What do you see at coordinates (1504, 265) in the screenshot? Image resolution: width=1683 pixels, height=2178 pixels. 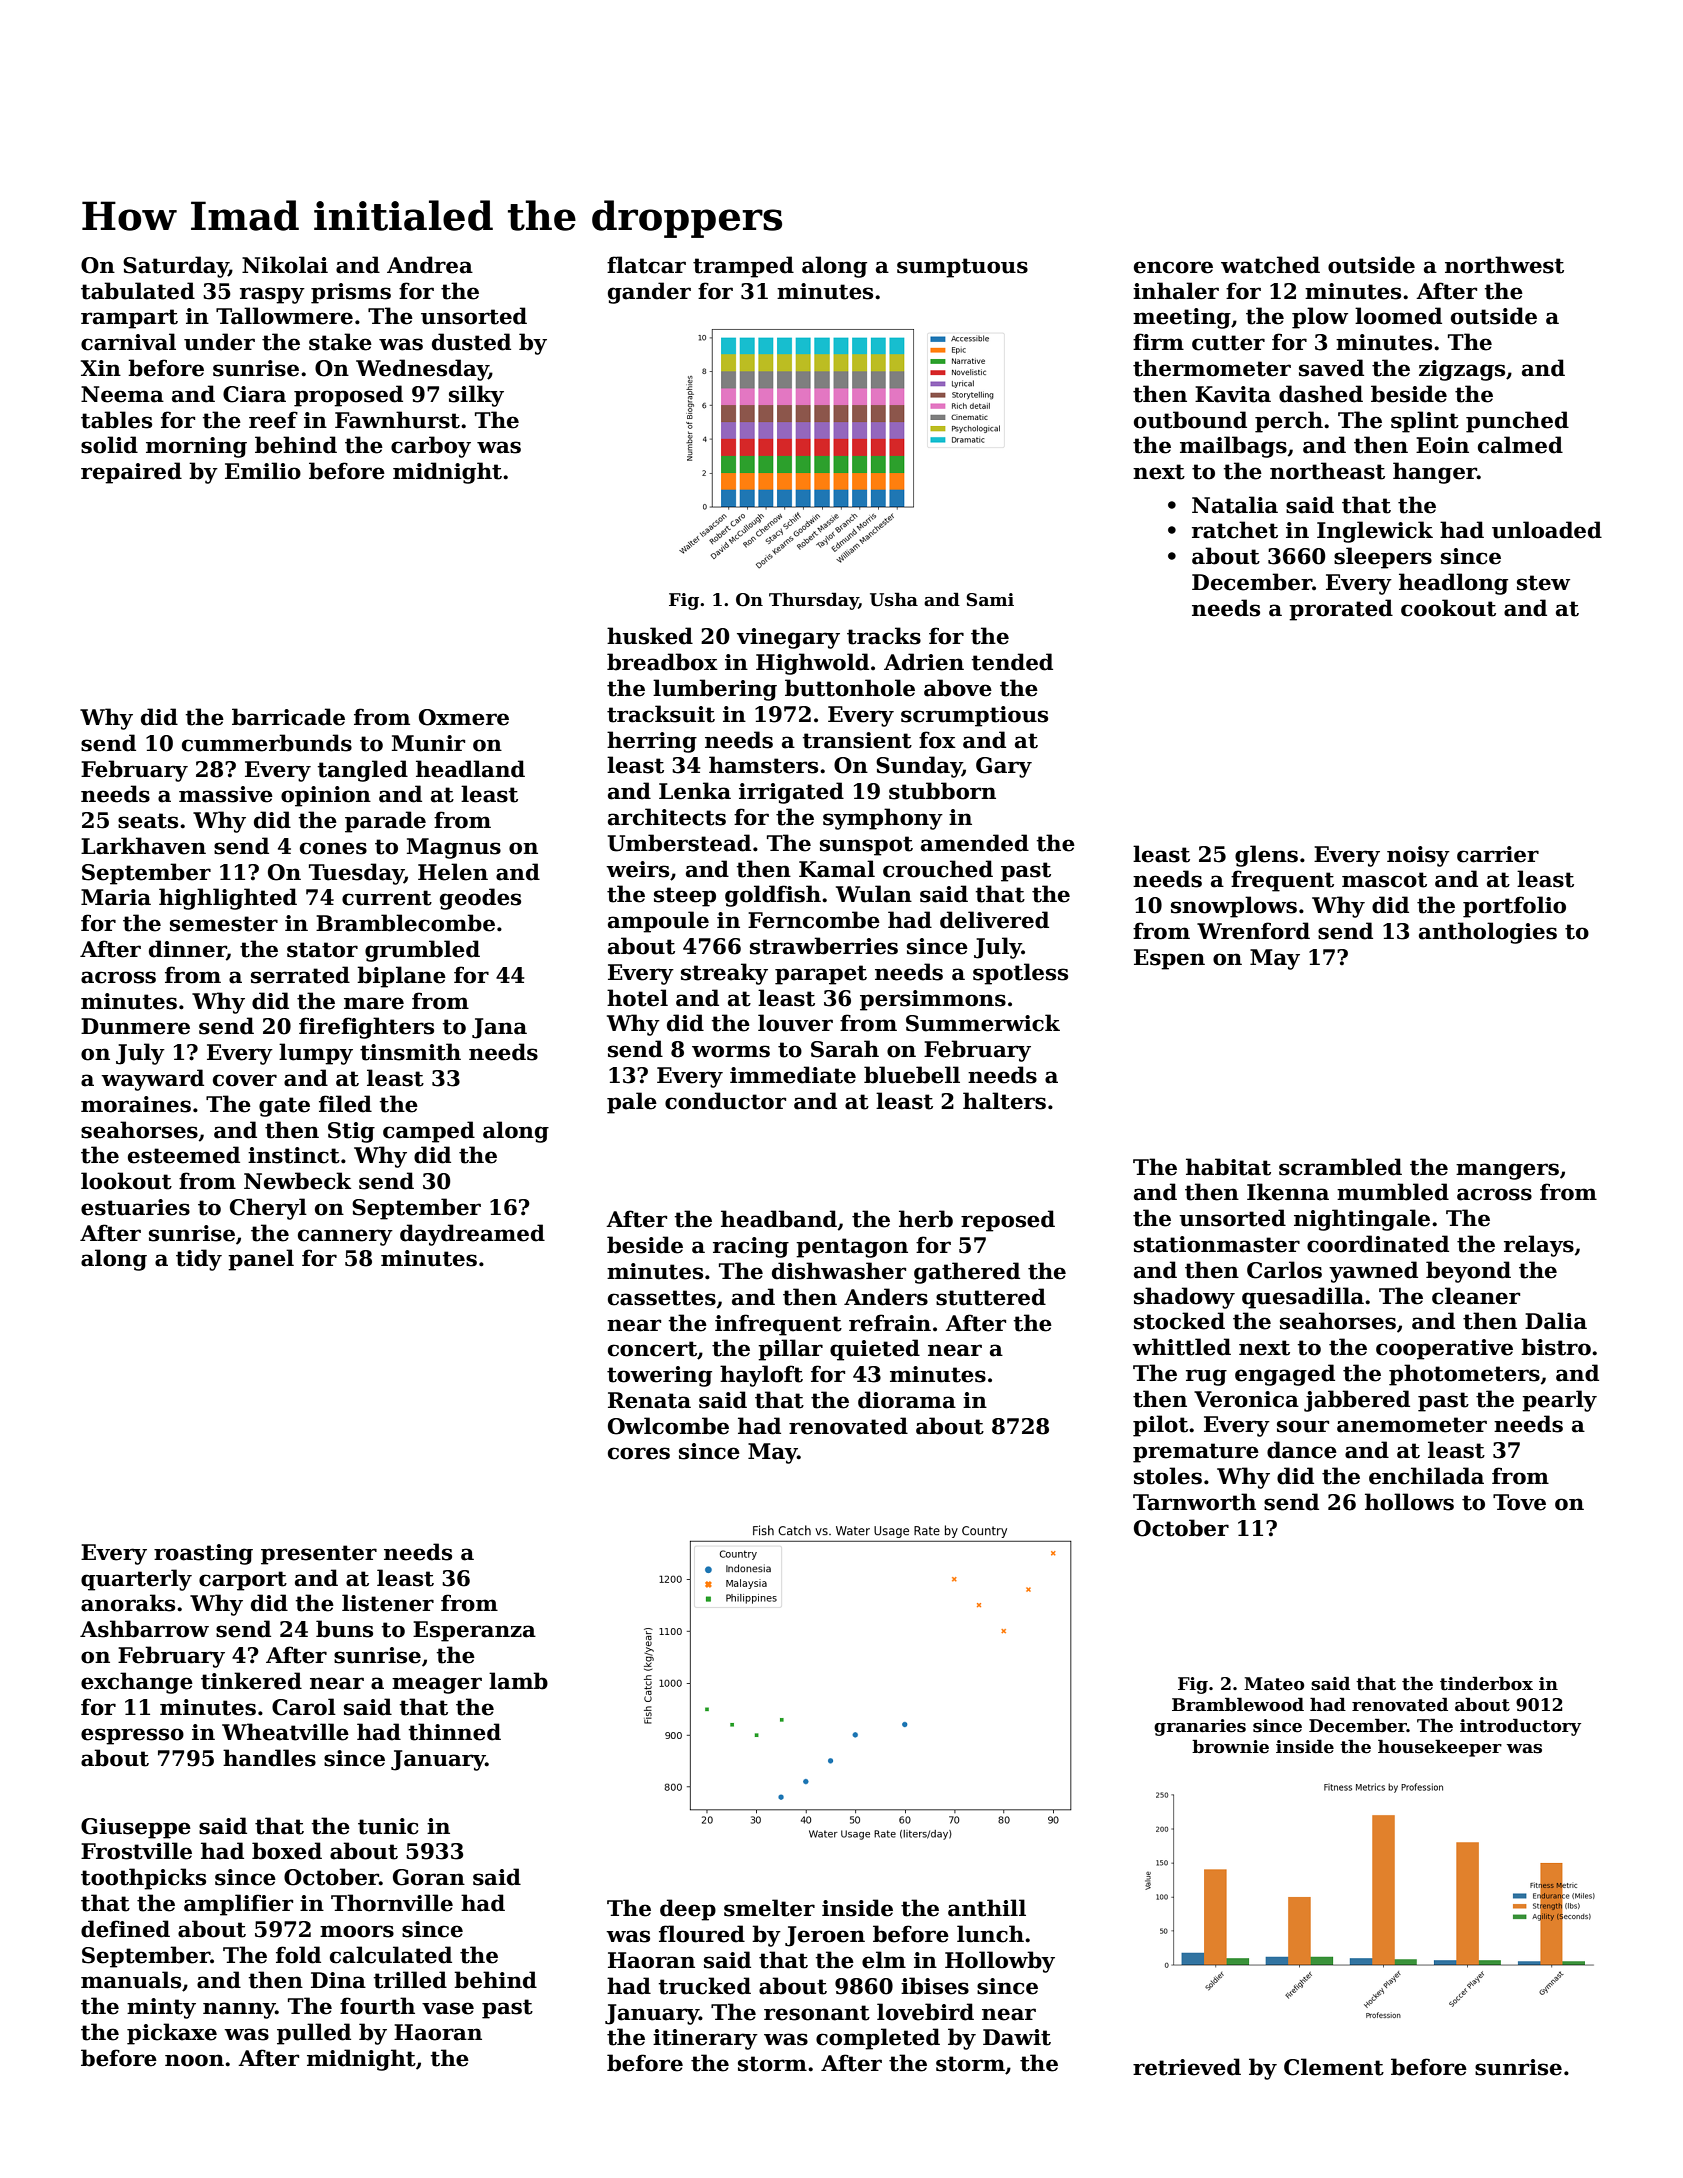 I see `northwest` at bounding box center [1504, 265].
